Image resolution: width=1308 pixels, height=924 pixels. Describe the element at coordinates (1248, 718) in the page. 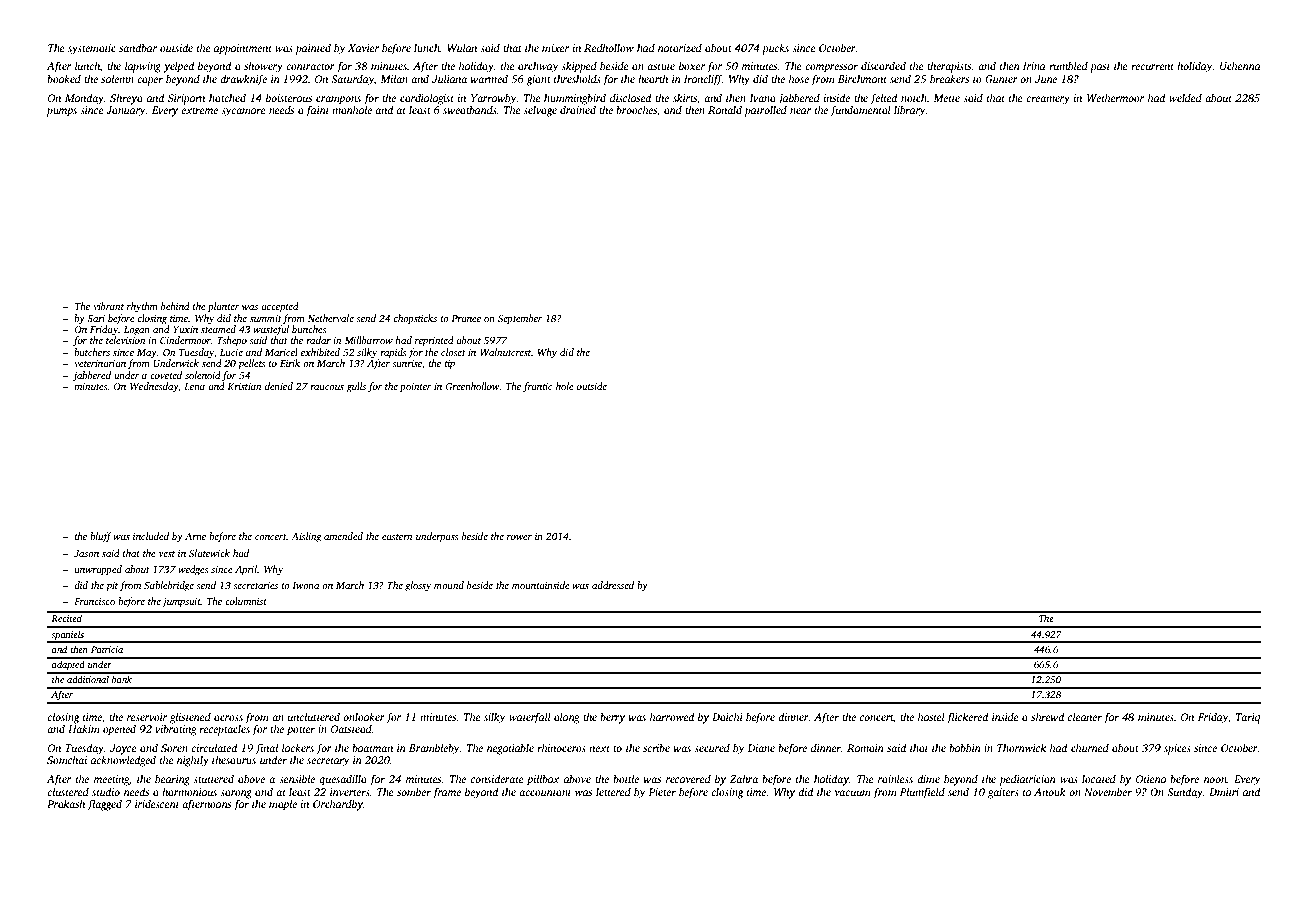

I see `Tariq` at that location.
